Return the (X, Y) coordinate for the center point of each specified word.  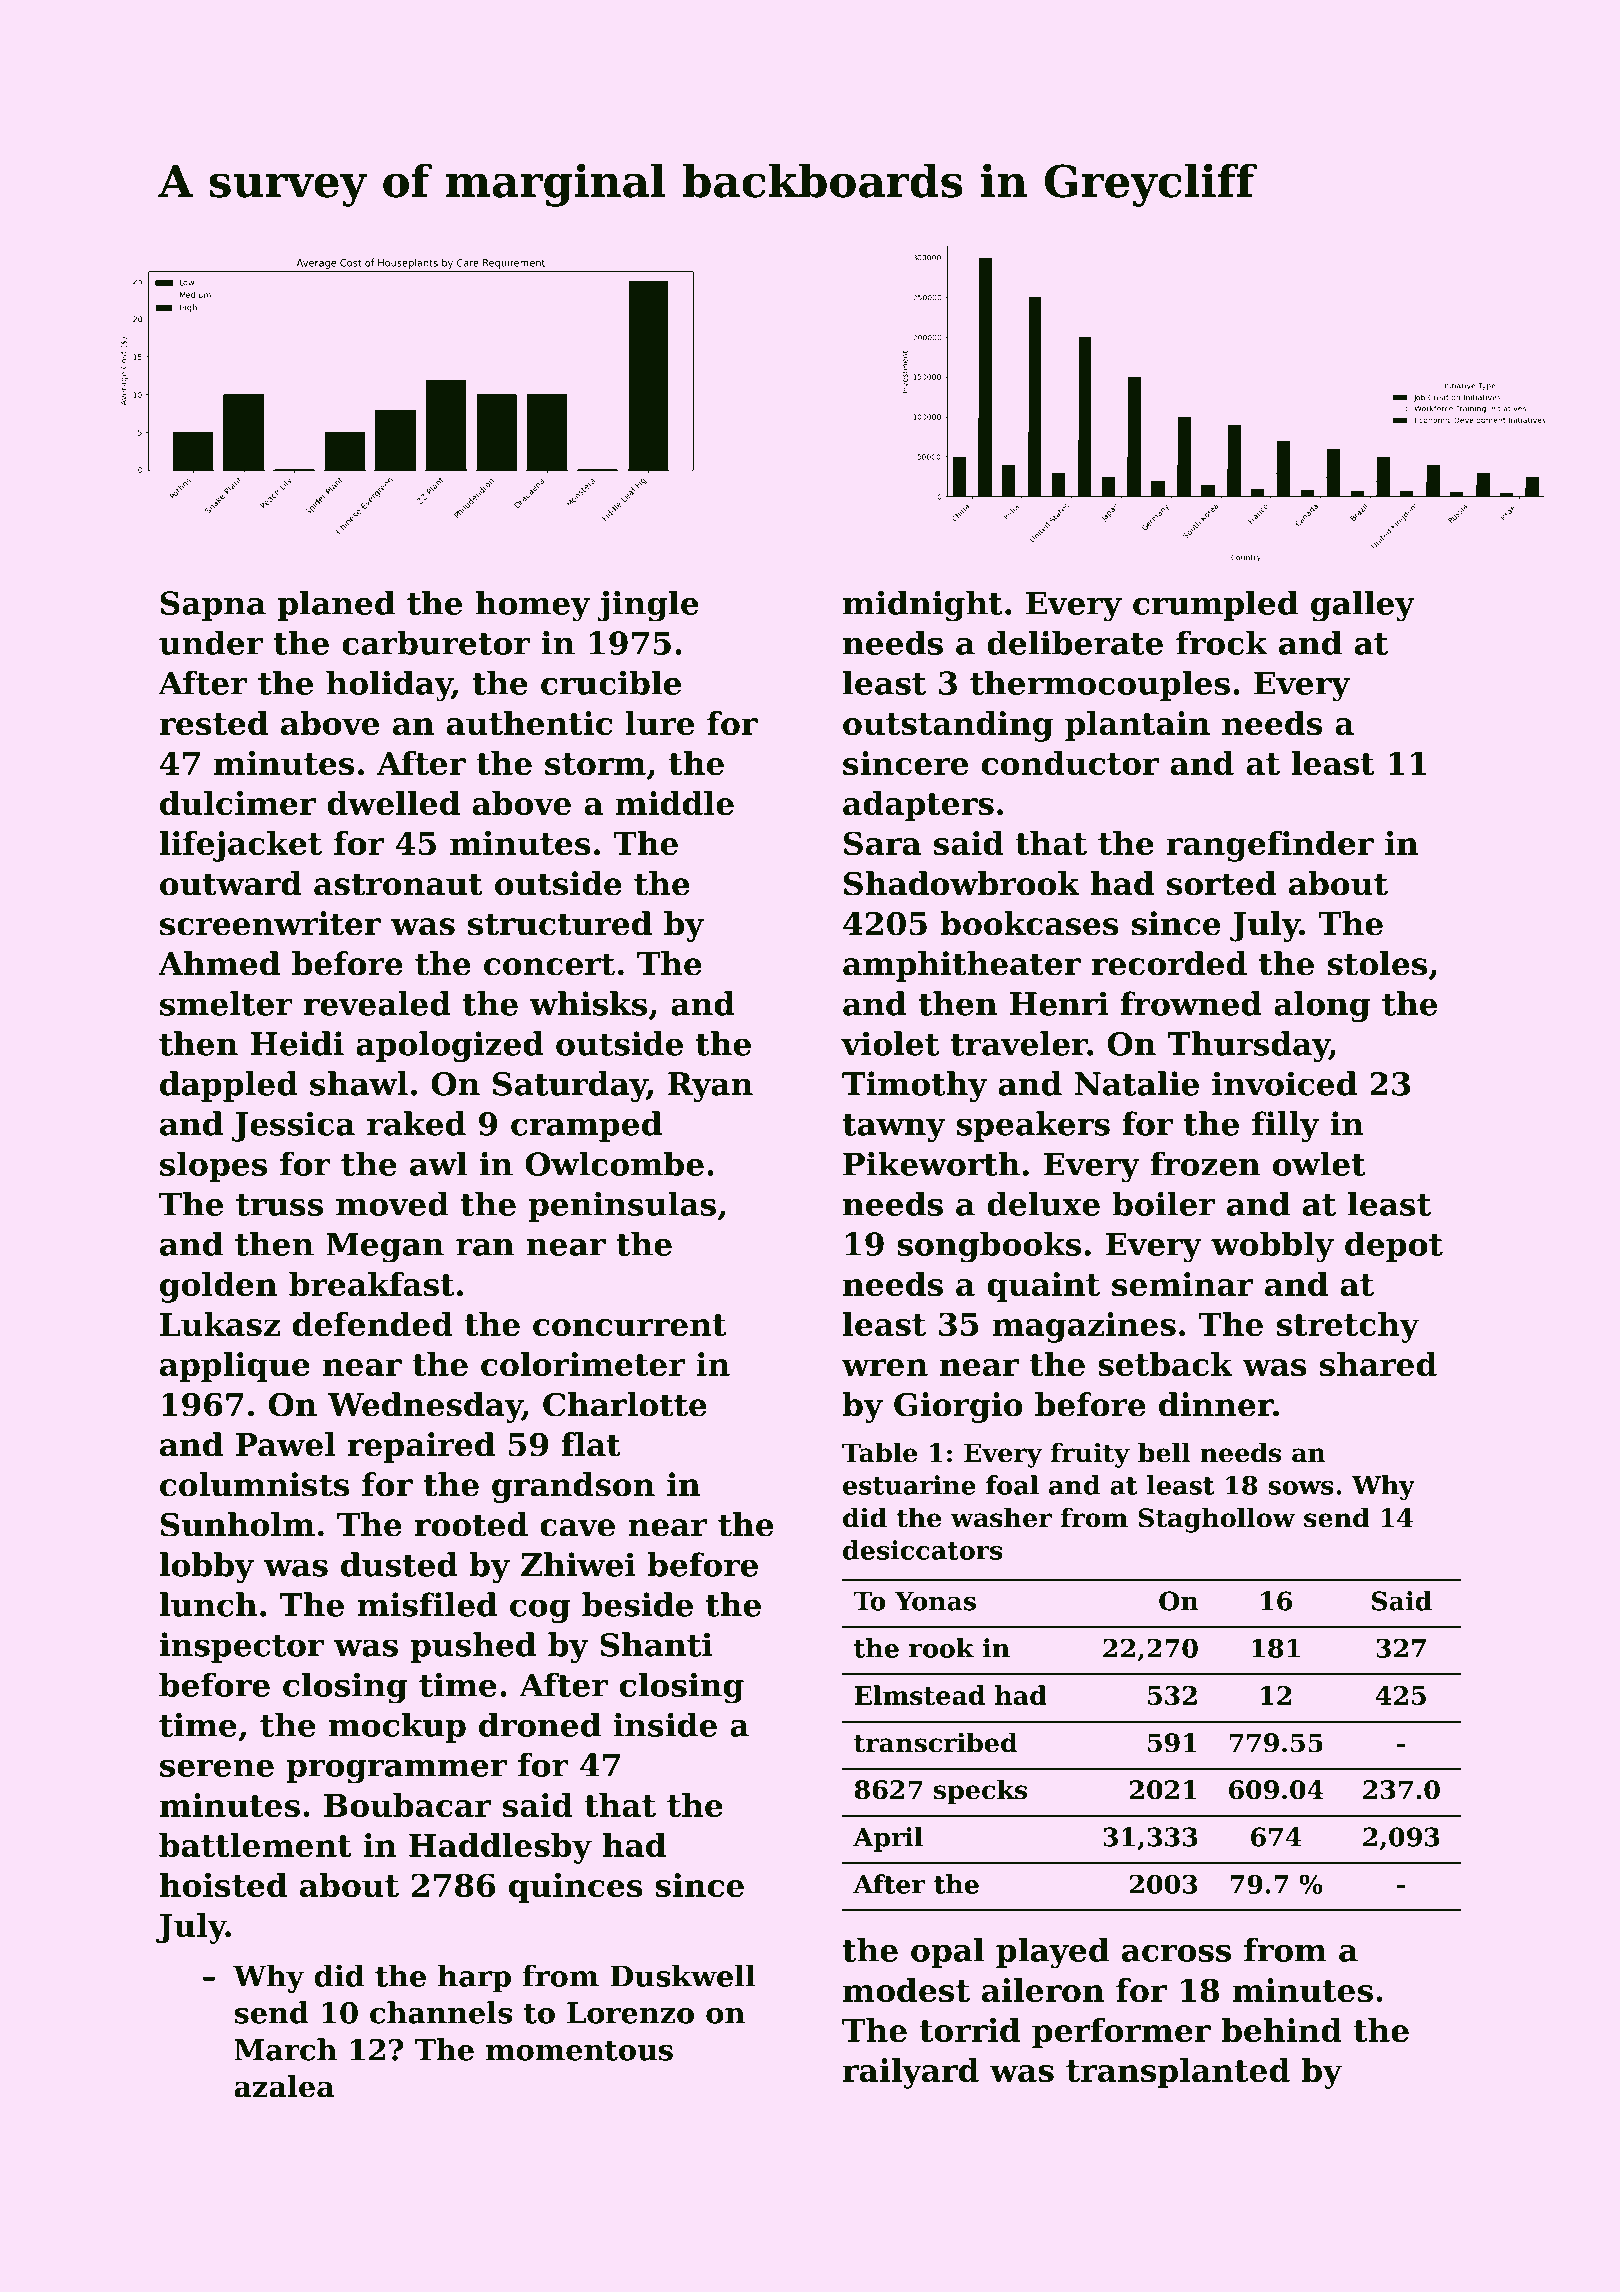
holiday (389, 686)
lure (659, 723)
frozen (1205, 1163)
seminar (1183, 1284)
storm (595, 764)
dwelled (394, 803)
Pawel (286, 1444)
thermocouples (1100, 685)
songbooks (989, 1247)
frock (1222, 642)
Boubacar (407, 1805)
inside (665, 1724)
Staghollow (1216, 1520)
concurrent (629, 1325)
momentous (579, 2050)
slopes (213, 1166)
